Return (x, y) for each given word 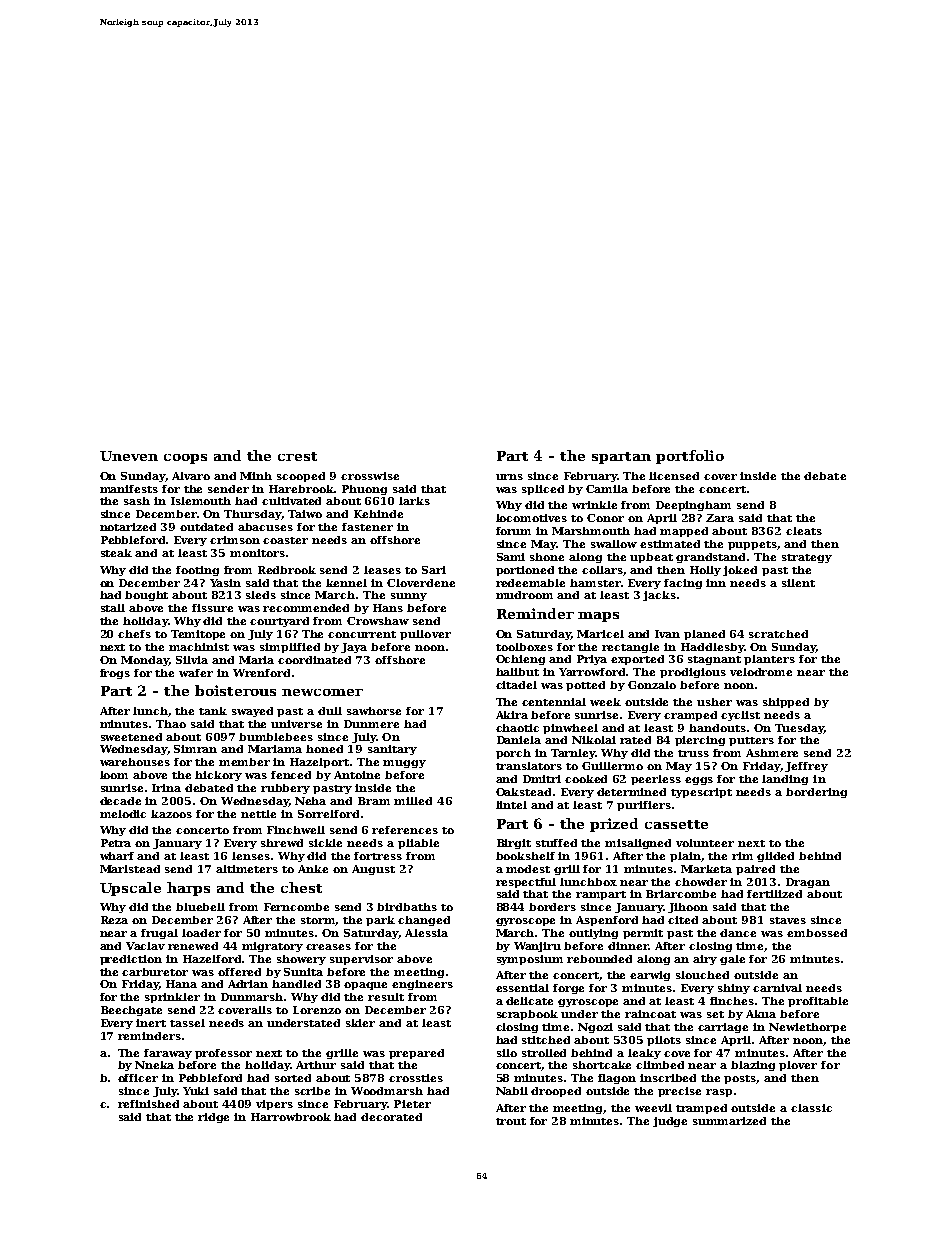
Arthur (316, 1065)
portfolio (690, 457)
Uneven (129, 456)
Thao (171, 724)
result (386, 997)
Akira (512, 715)
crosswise (370, 476)
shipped (786, 703)
